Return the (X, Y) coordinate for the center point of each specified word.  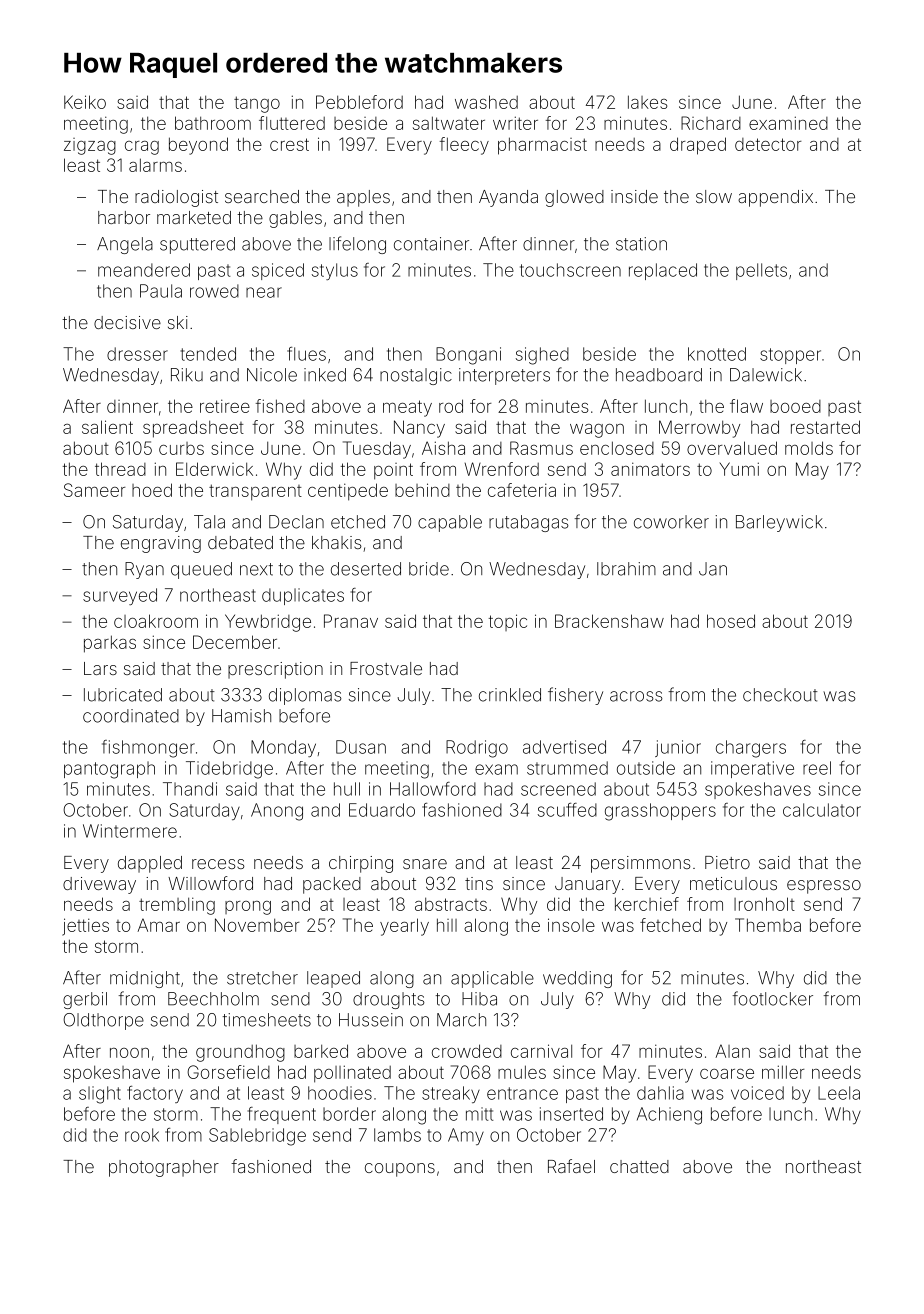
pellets (761, 271)
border (349, 1114)
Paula (161, 291)
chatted (639, 1166)
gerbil (85, 1000)
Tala (209, 522)
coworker (671, 522)
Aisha (443, 448)
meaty (407, 408)
